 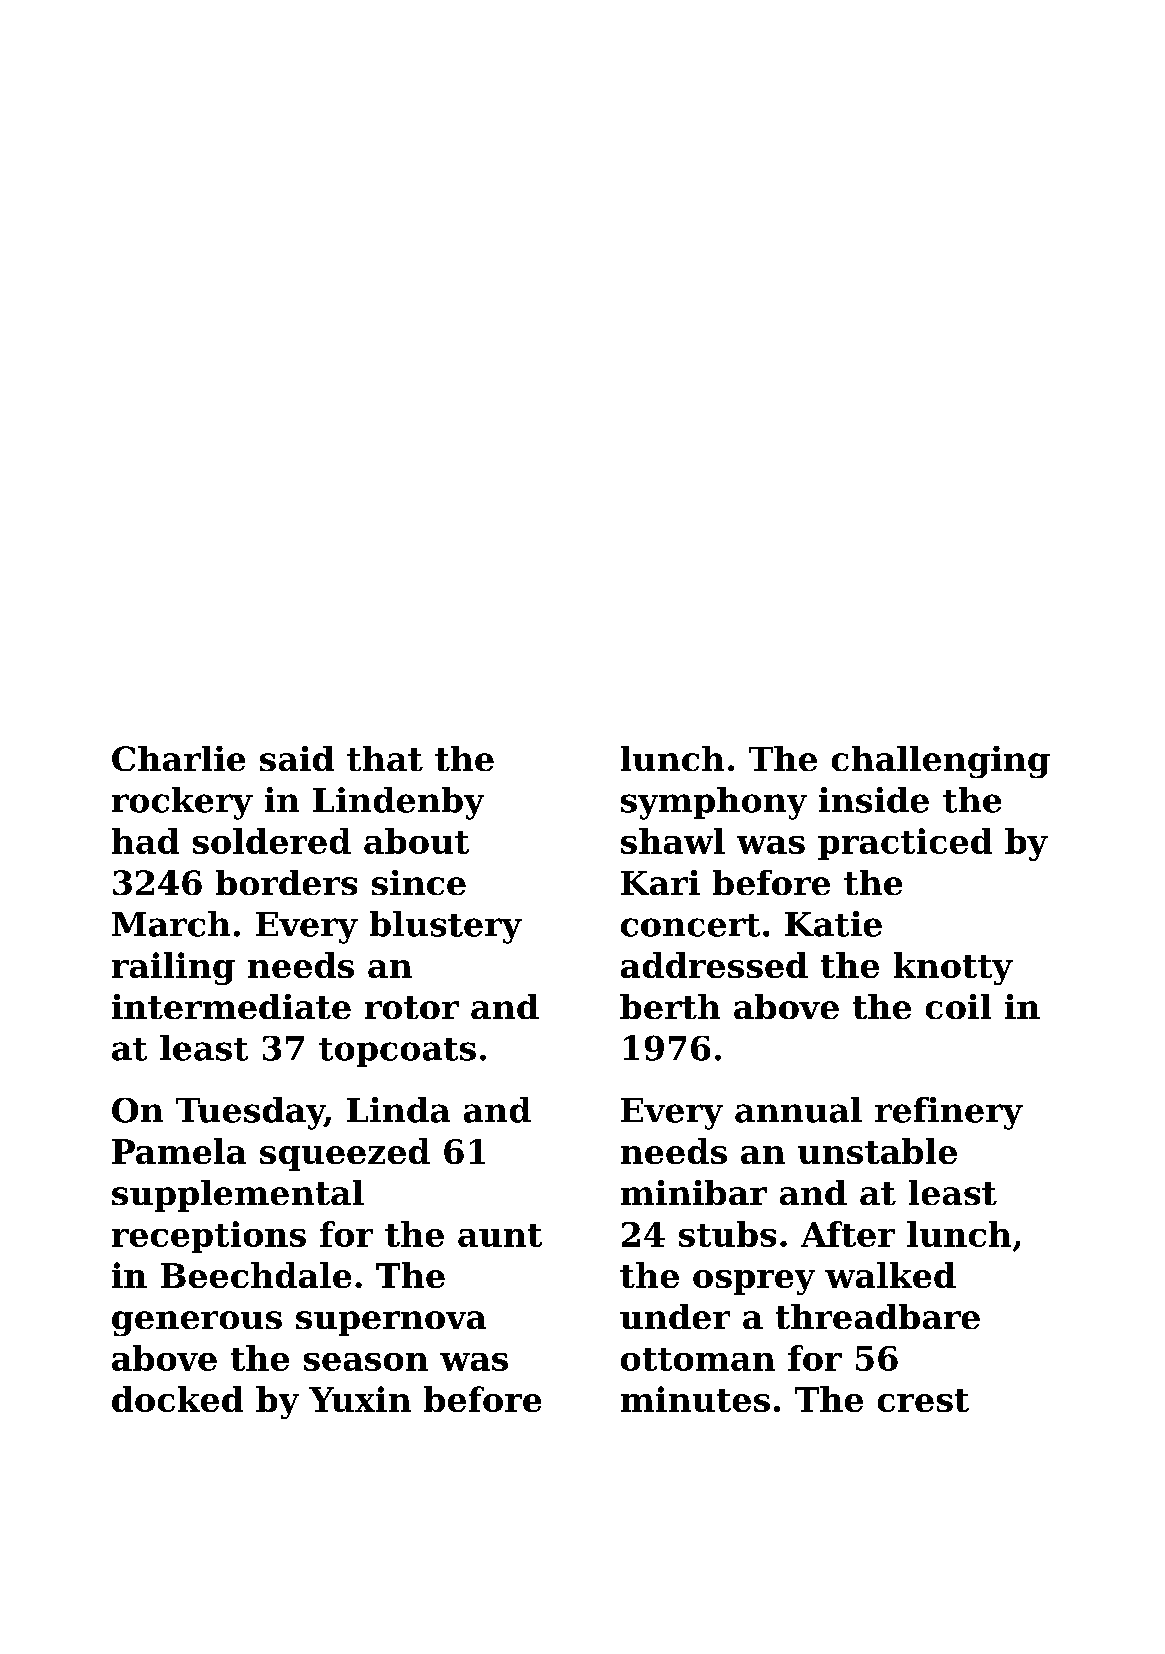 I want to click on After, so click(x=848, y=1234).
